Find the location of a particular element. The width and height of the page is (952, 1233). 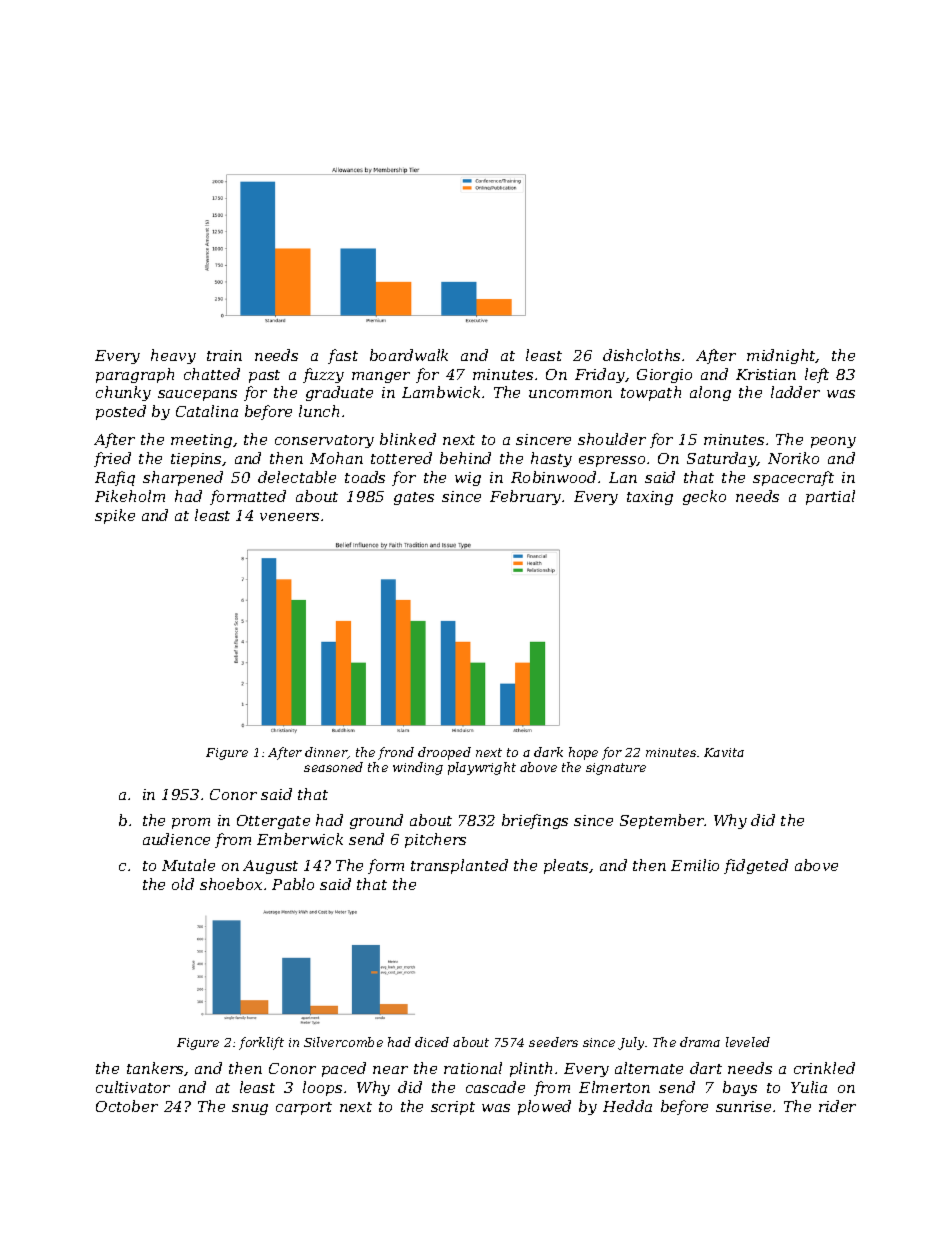

pleats is located at coordinates (567, 866).
